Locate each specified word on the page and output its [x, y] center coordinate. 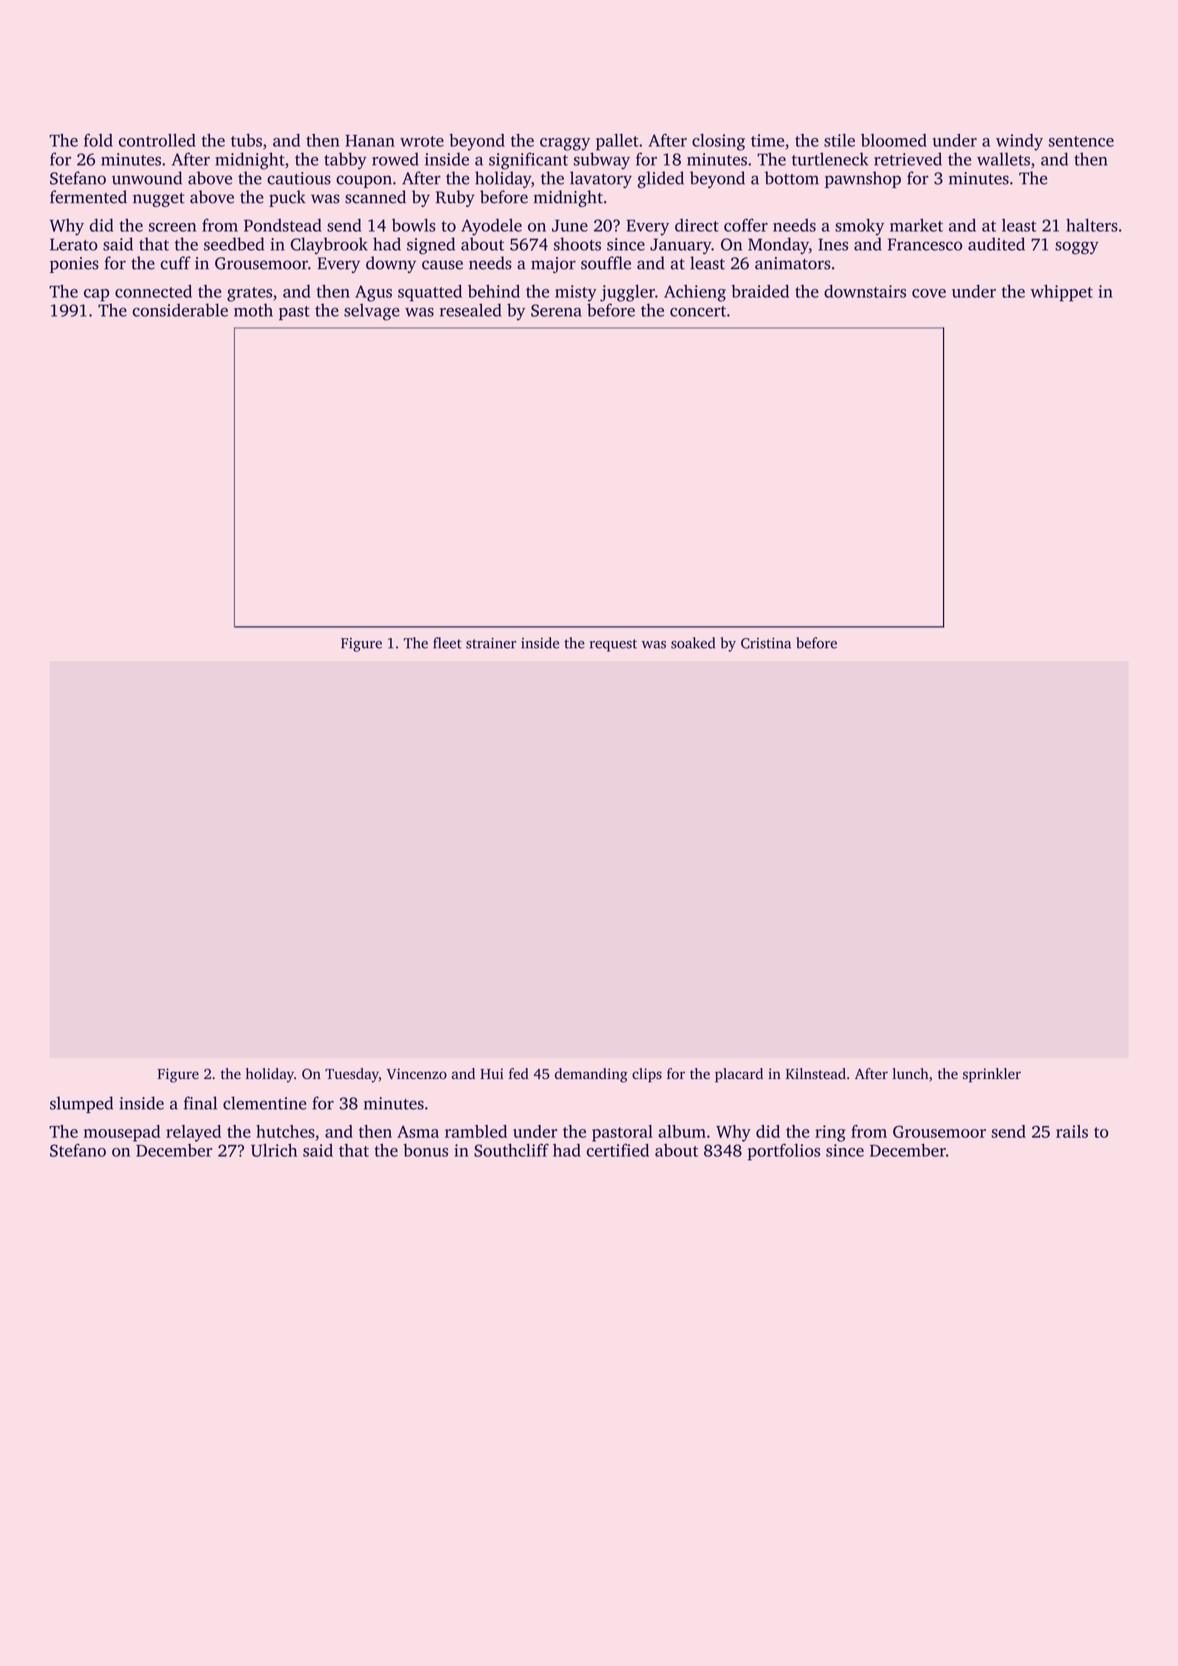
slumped [81, 1104]
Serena [556, 310]
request [613, 645]
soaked [693, 643]
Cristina [766, 643]
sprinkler [992, 1075]
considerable [180, 310]
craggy [565, 144]
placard [739, 1075]
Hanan [370, 141]
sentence [1081, 141]
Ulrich [274, 1150]
